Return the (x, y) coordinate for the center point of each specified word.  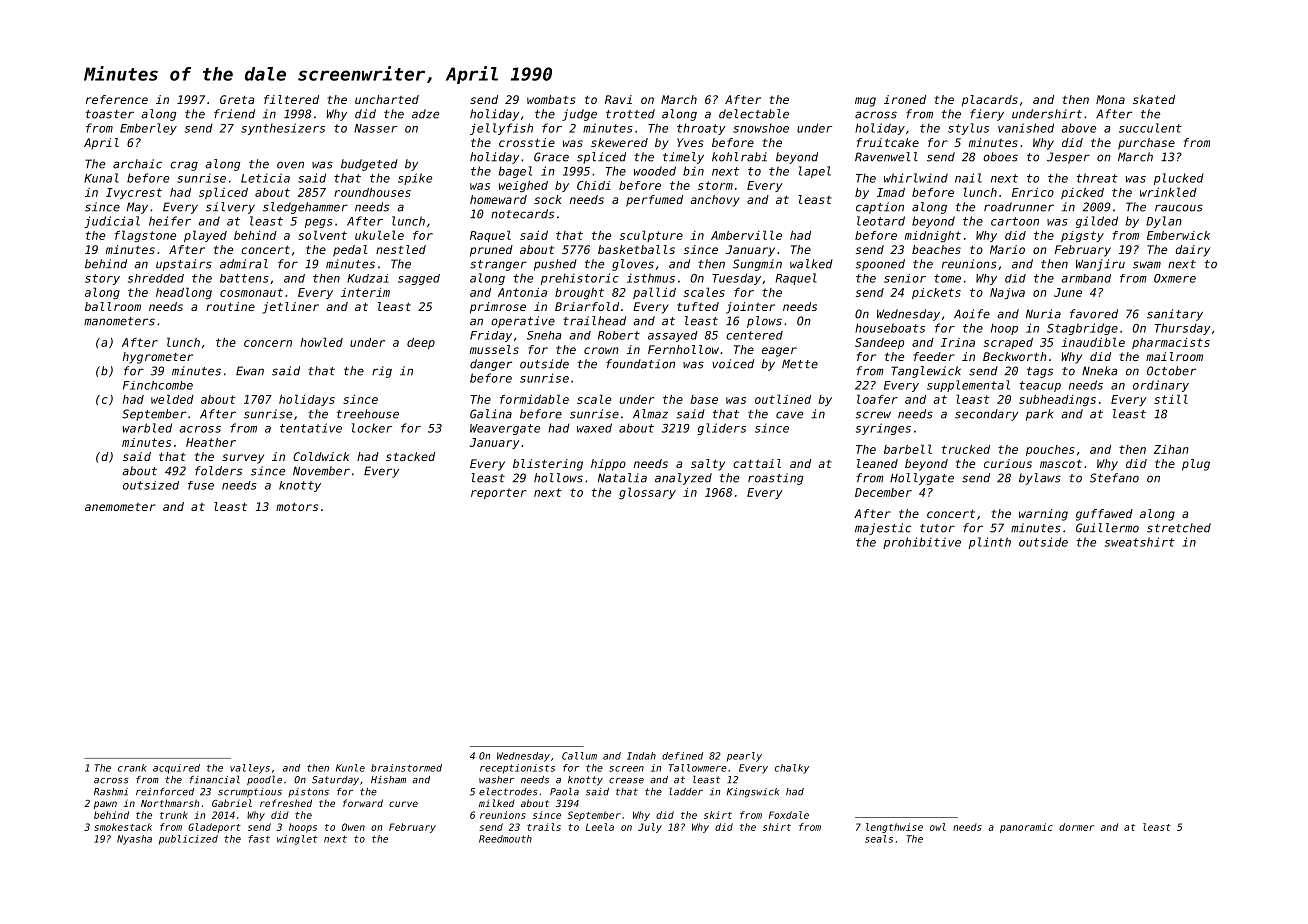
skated (1154, 99)
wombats (551, 99)
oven (290, 165)
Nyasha (134, 840)
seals (879, 839)
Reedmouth (505, 839)
